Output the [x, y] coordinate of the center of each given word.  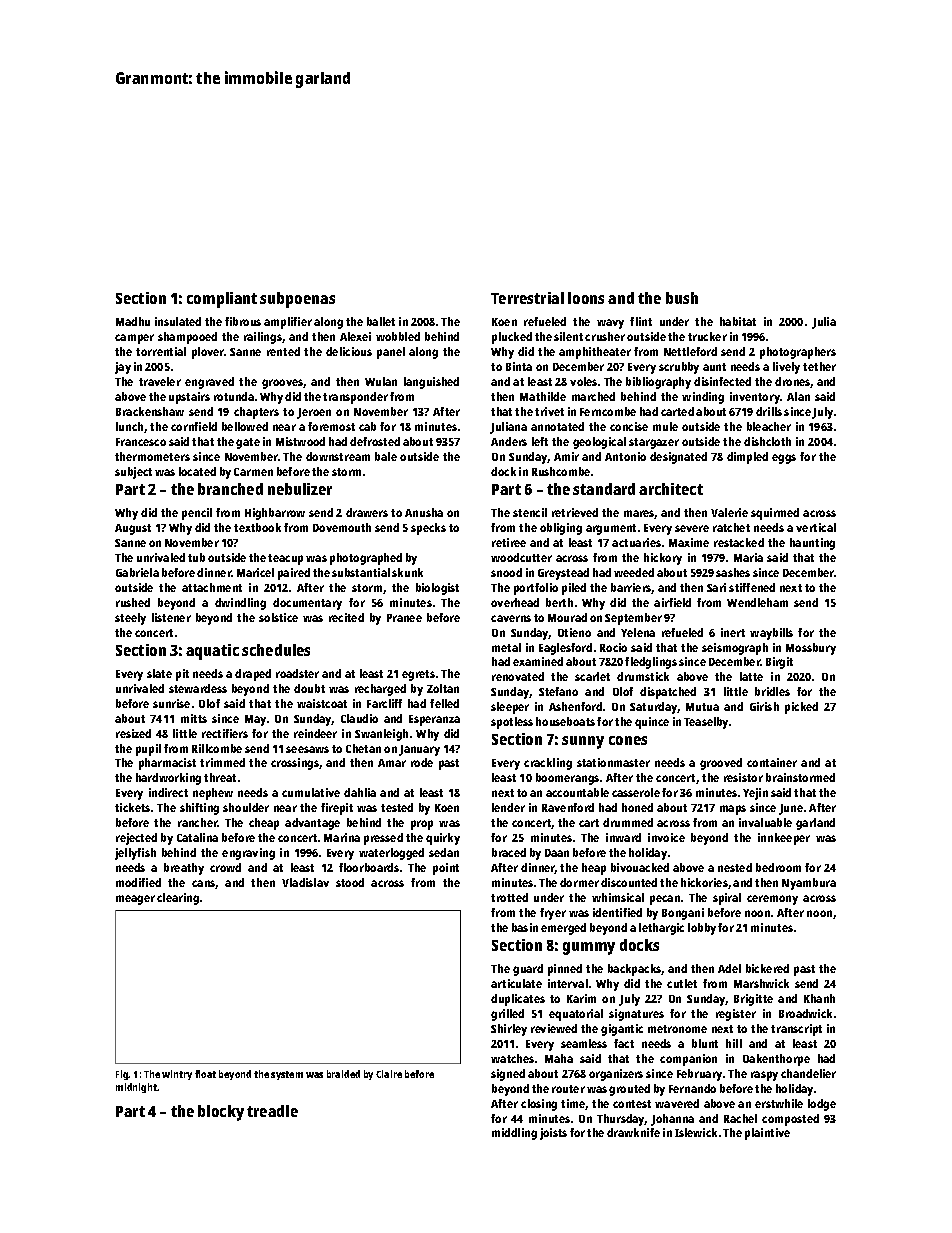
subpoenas [297, 300]
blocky [221, 1113]
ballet [381, 321]
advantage [312, 824]
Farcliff [384, 703]
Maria [748, 557]
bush [682, 298]
